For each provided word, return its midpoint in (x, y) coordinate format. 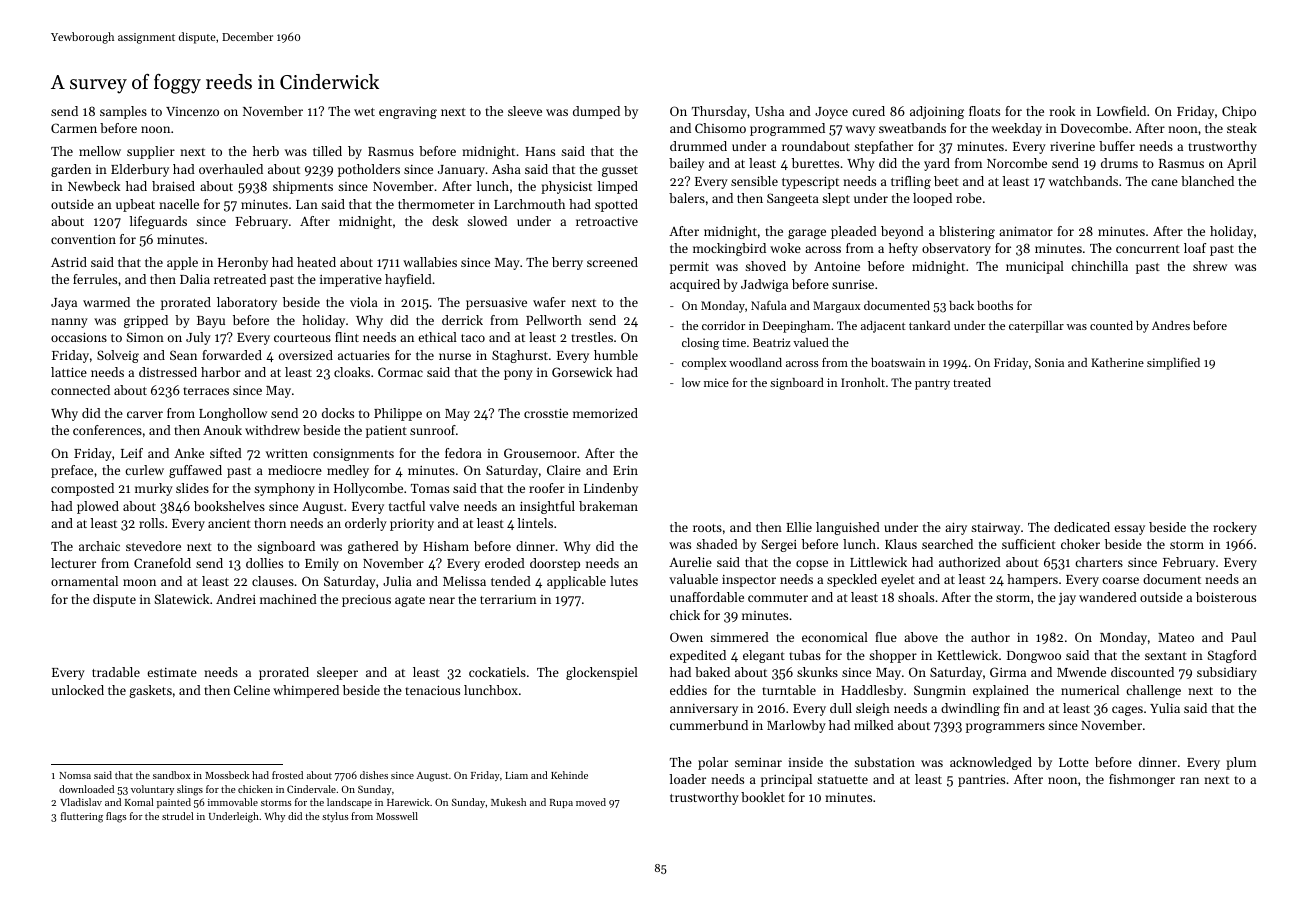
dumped (596, 112)
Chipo (1239, 112)
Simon (145, 337)
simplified (1173, 363)
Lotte (1074, 762)
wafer (549, 302)
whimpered (306, 691)
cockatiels (497, 672)
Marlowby (796, 726)
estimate (172, 672)
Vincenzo (192, 111)
